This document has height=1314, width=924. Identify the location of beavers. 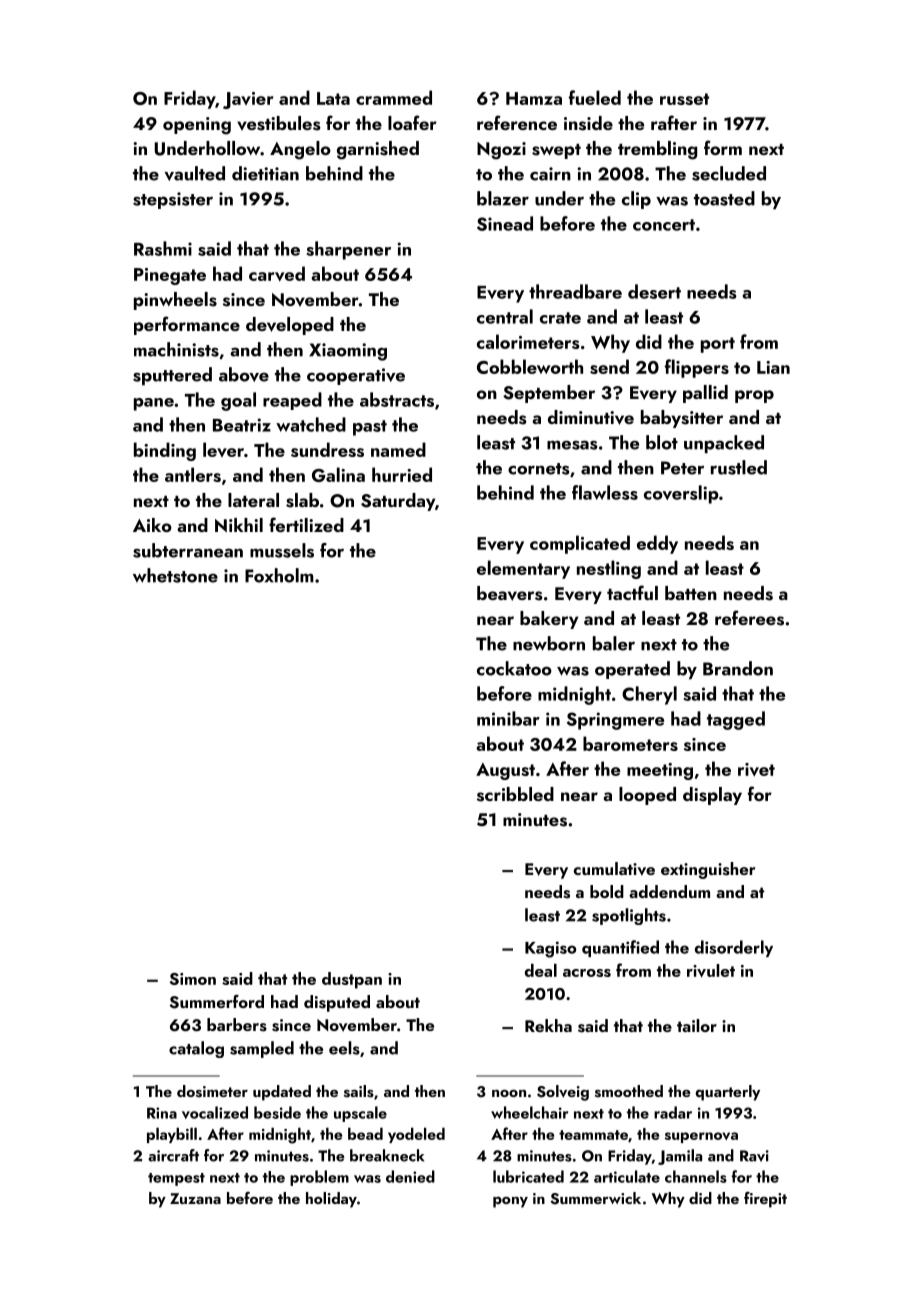
(510, 593).
